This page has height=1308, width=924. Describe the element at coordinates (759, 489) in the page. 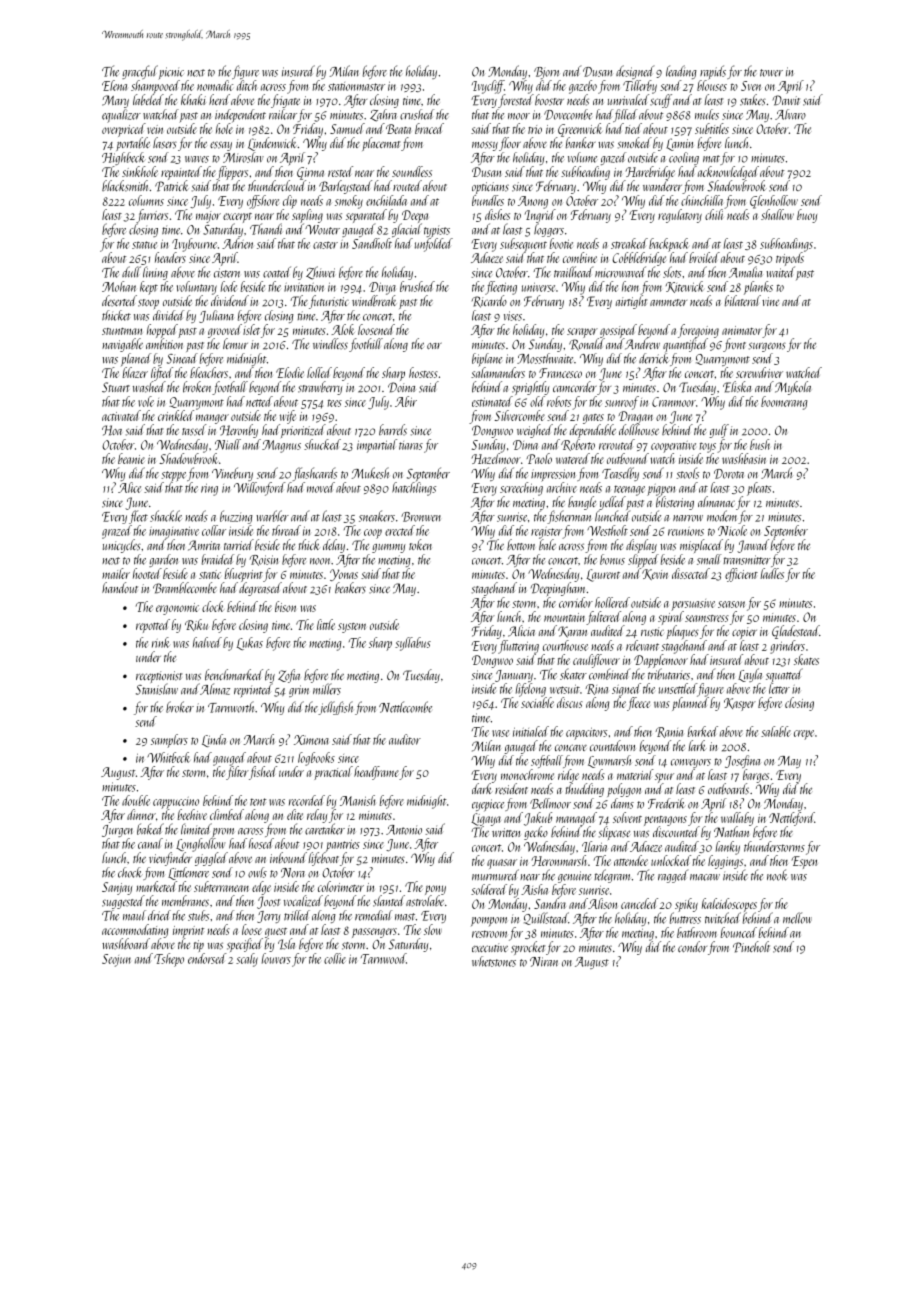

I see `pleats` at that location.
